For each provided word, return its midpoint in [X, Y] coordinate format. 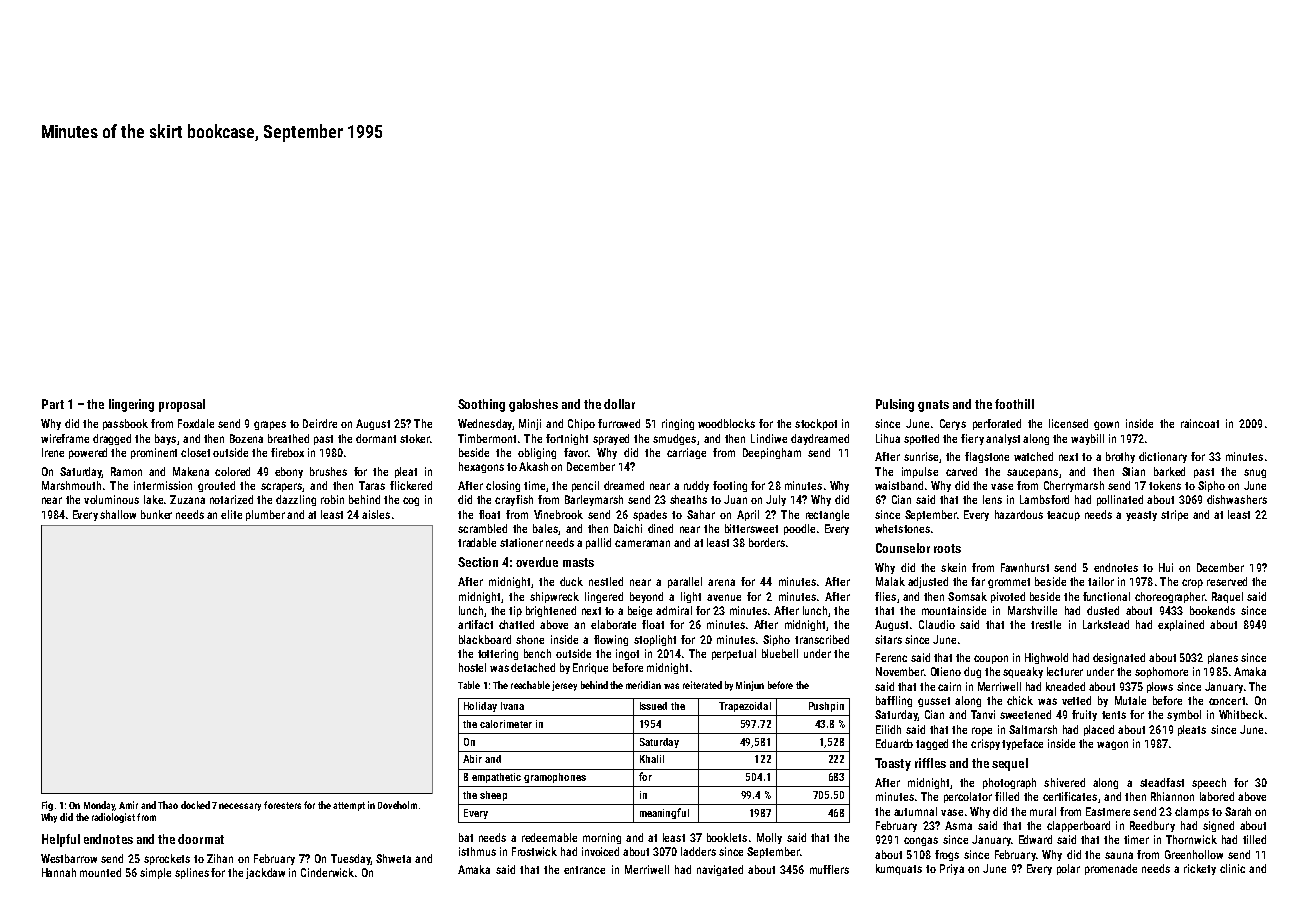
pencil [585, 486]
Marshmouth [71, 485]
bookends [1212, 610]
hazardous [1019, 514]
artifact [475, 624]
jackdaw [265, 873]
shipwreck [554, 597]
